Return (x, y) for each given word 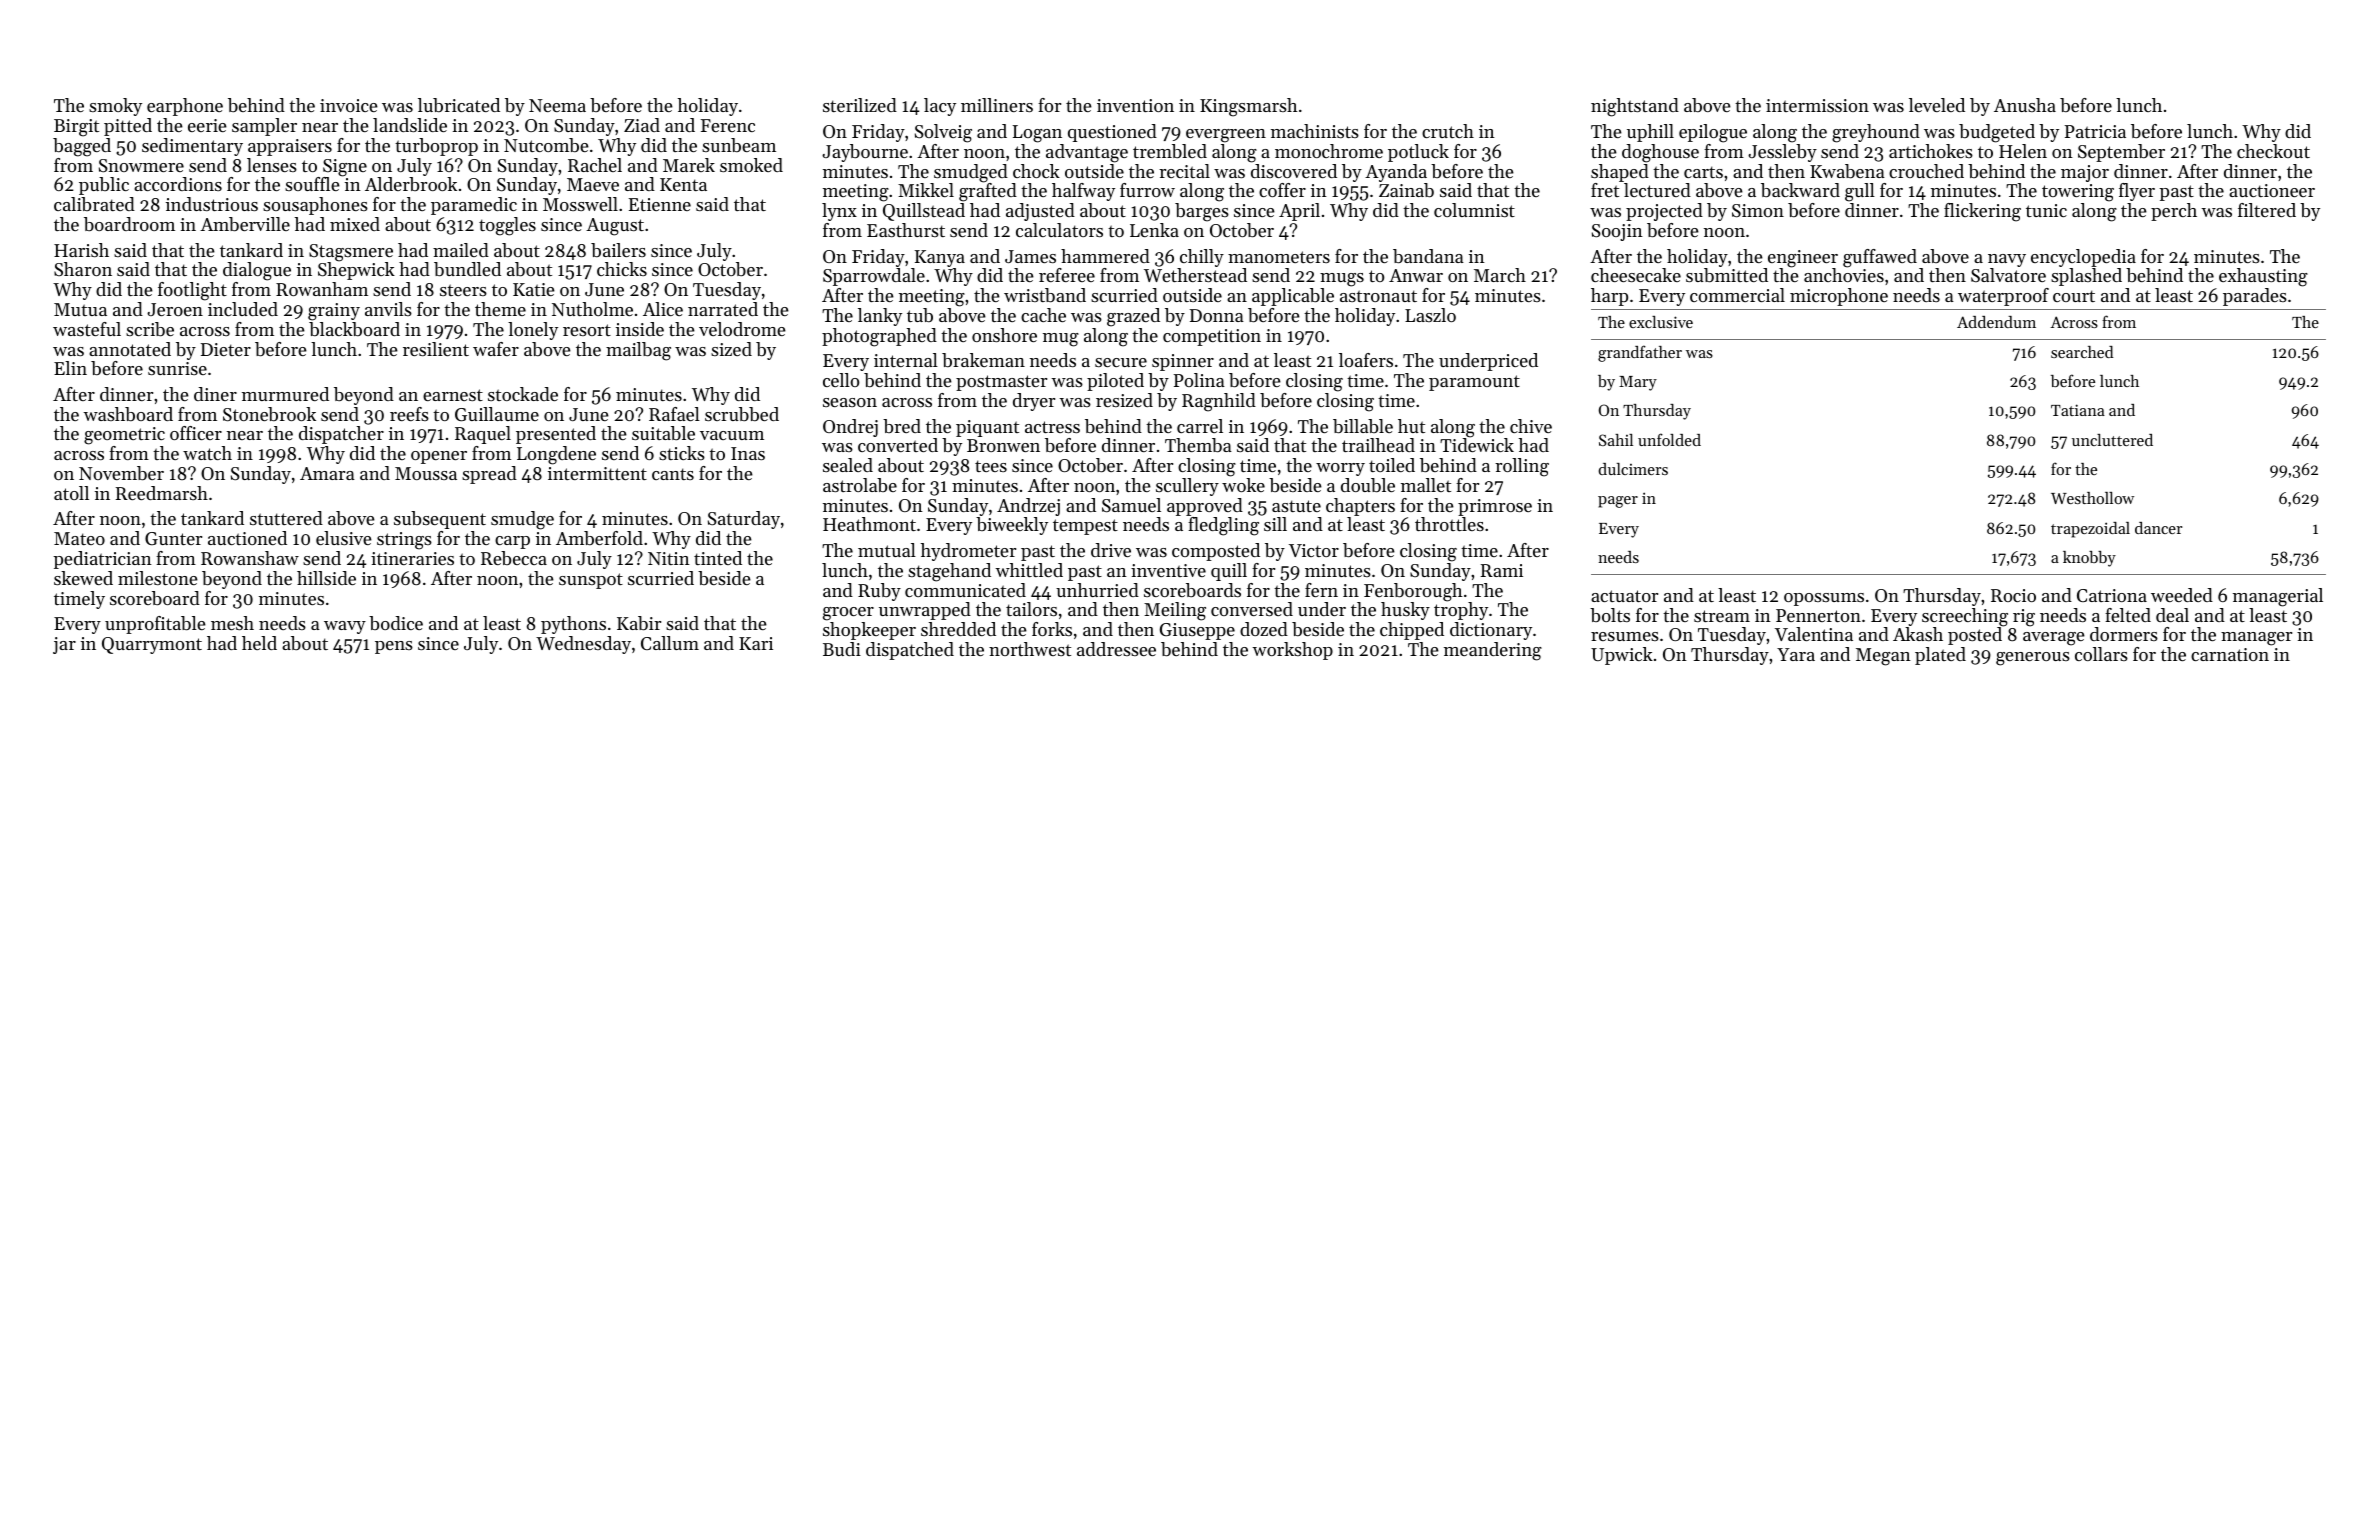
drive (1111, 550)
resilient (436, 349)
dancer (2158, 528)
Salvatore (2008, 275)
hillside (326, 578)
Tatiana (2078, 410)
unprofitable (155, 625)
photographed (879, 337)
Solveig (943, 133)
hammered (1105, 256)
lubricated (459, 105)
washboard (128, 414)
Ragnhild (1219, 402)
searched (2082, 352)
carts (1703, 172)
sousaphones (315, 206)
